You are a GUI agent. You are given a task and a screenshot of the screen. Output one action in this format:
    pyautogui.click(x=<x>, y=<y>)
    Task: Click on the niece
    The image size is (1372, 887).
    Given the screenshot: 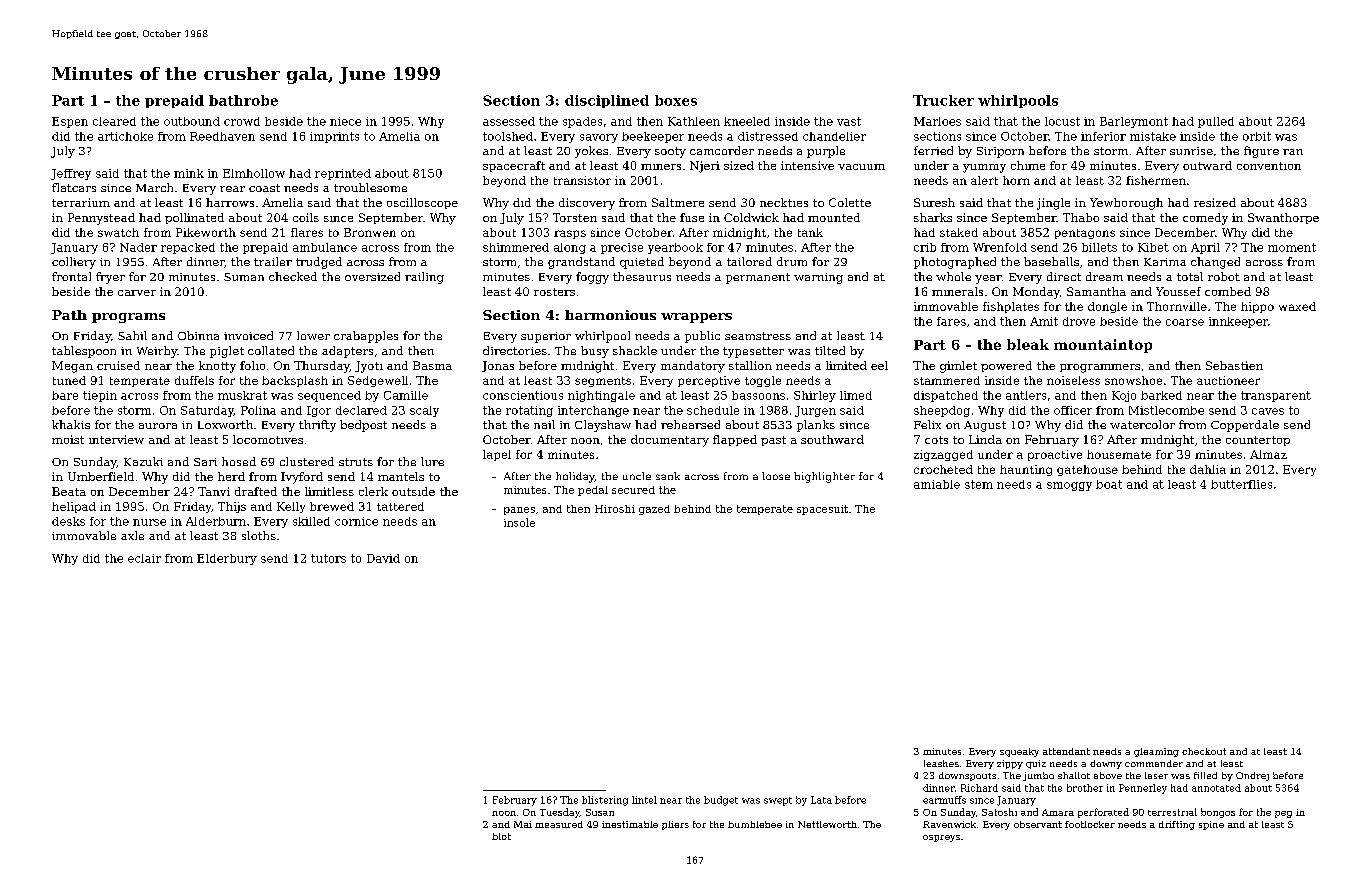 What is the action you would take?
    pyautogui.click(x=345, y=121)
